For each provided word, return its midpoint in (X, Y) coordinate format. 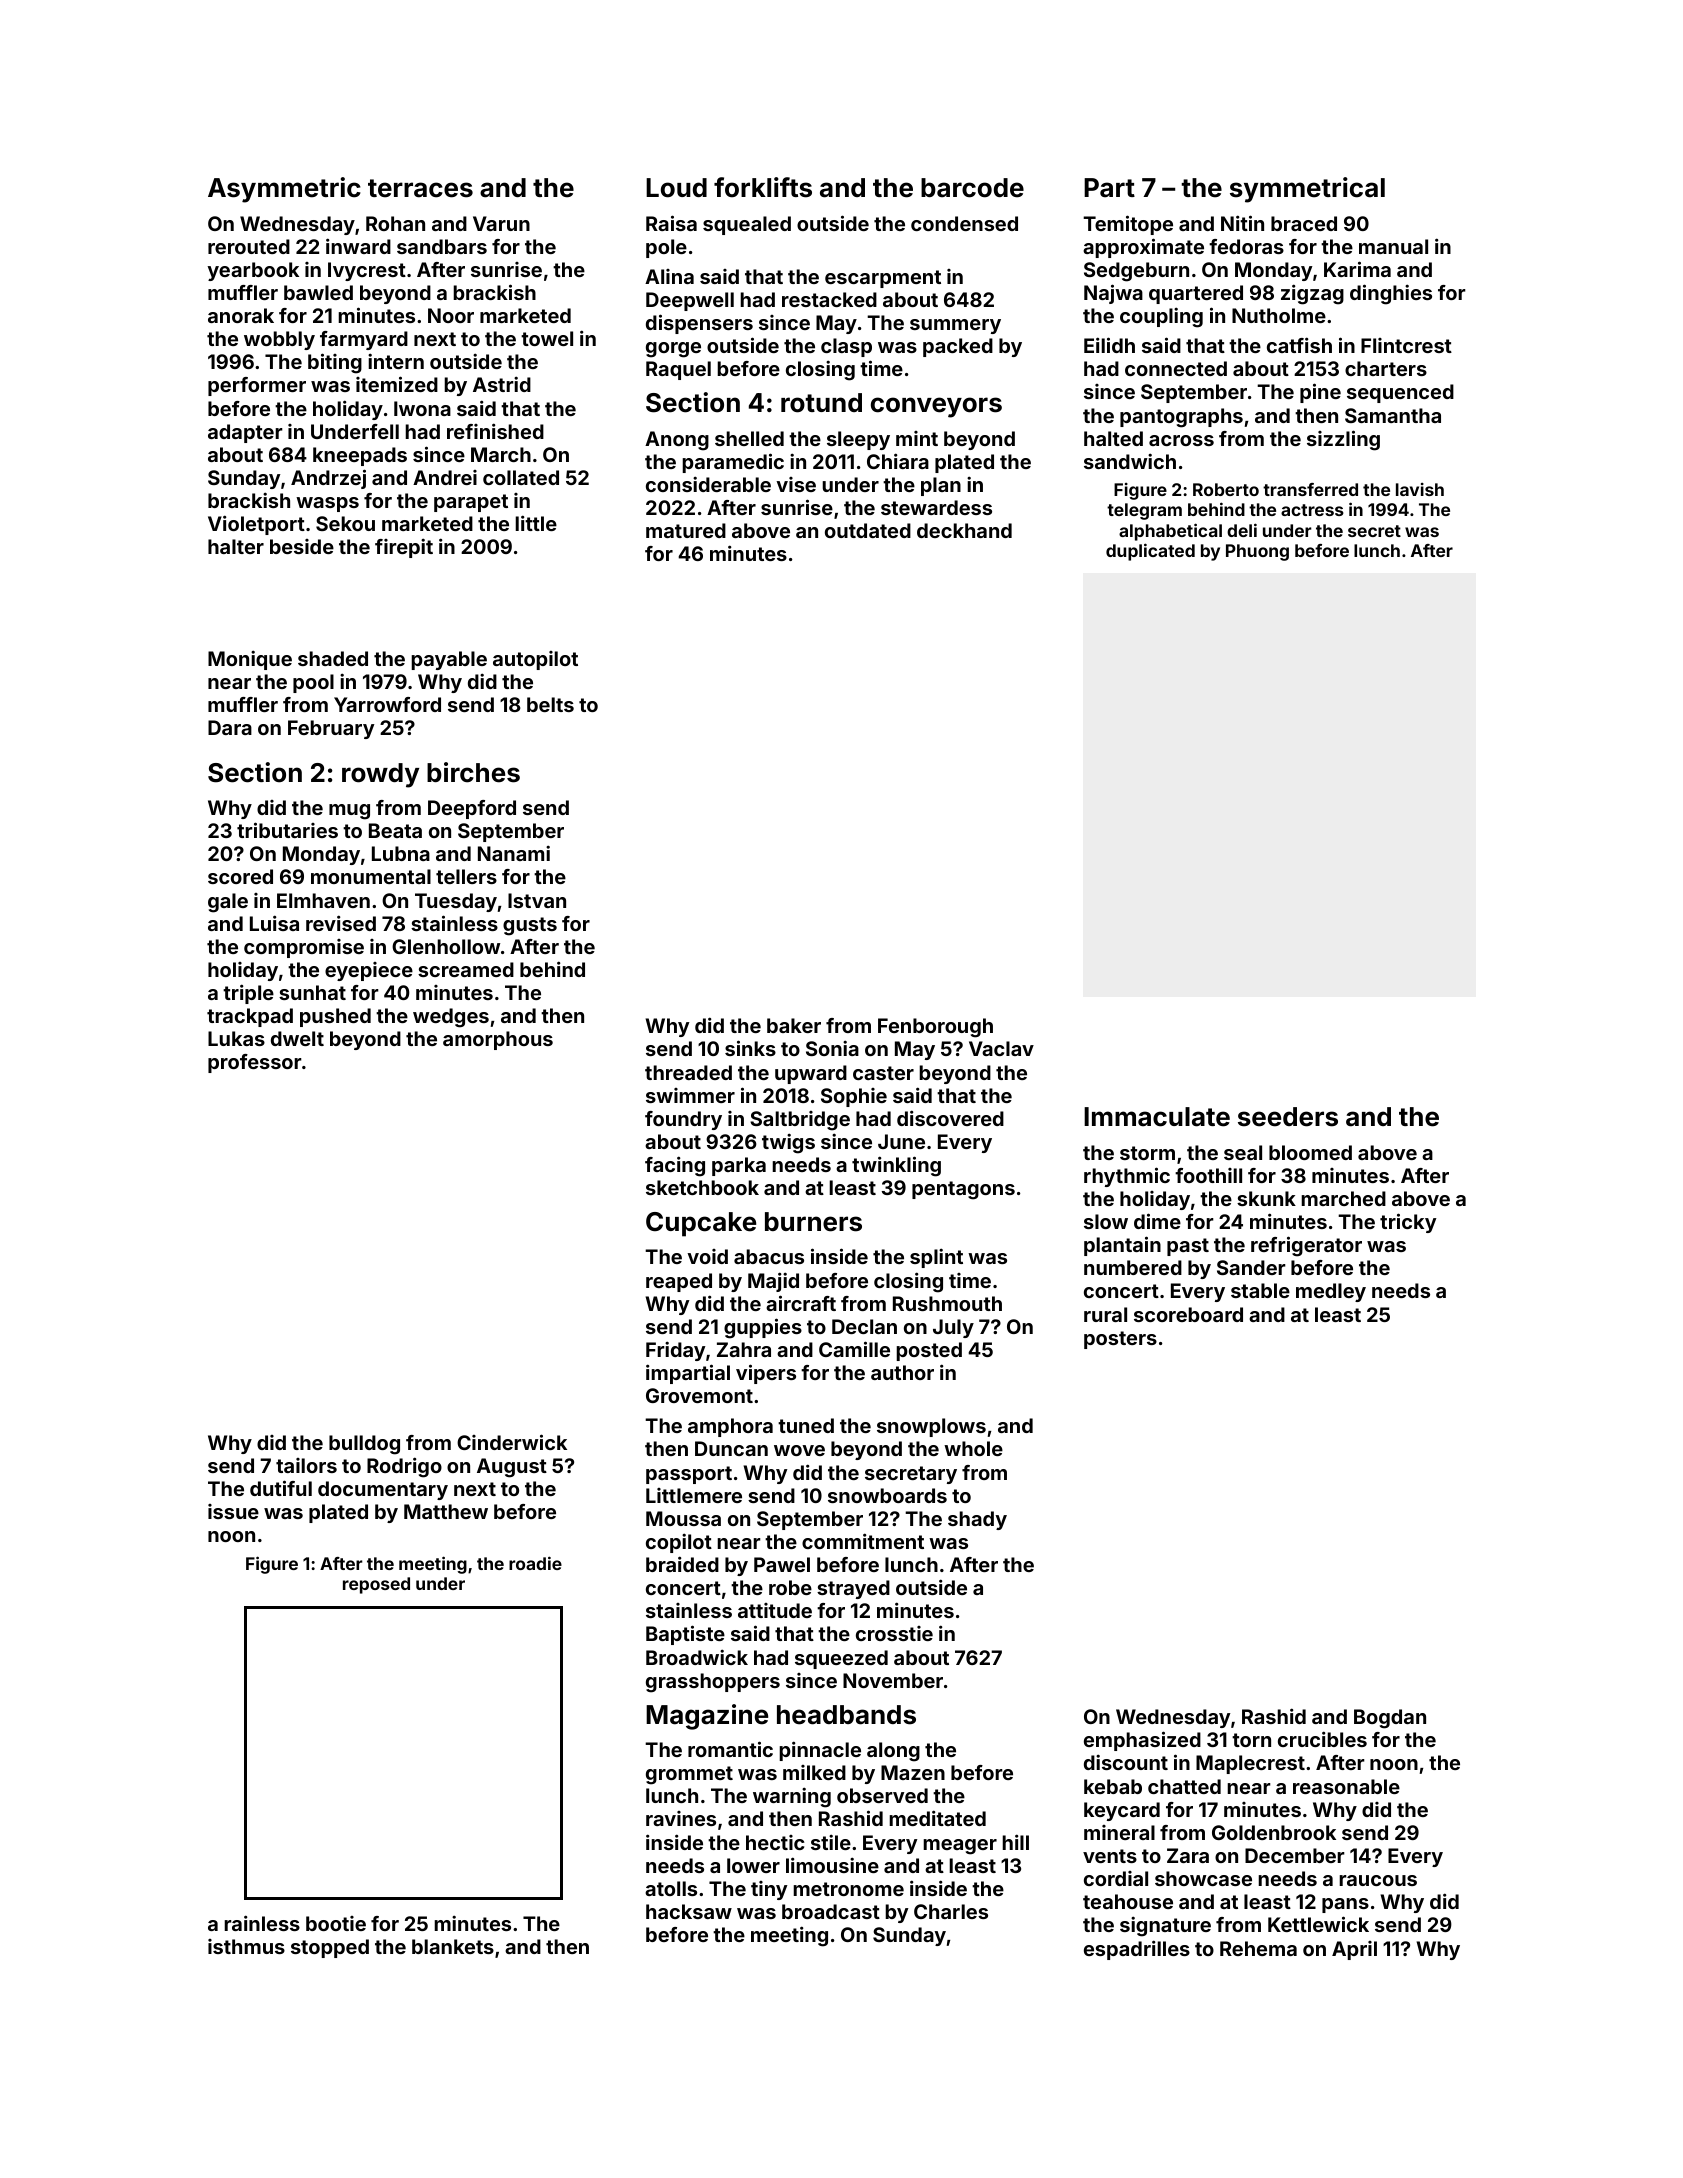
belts (550, 704)
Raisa (671, 223)
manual (1393, 246)
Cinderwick (512, 1442)
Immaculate (1157, 1117)
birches (473, 772)
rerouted (249, 246)
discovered (950, 1118)
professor (255, 1063)
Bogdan (1390, 1719)
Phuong (1257, 552)
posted (929, 1351)
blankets (453, 1946)
